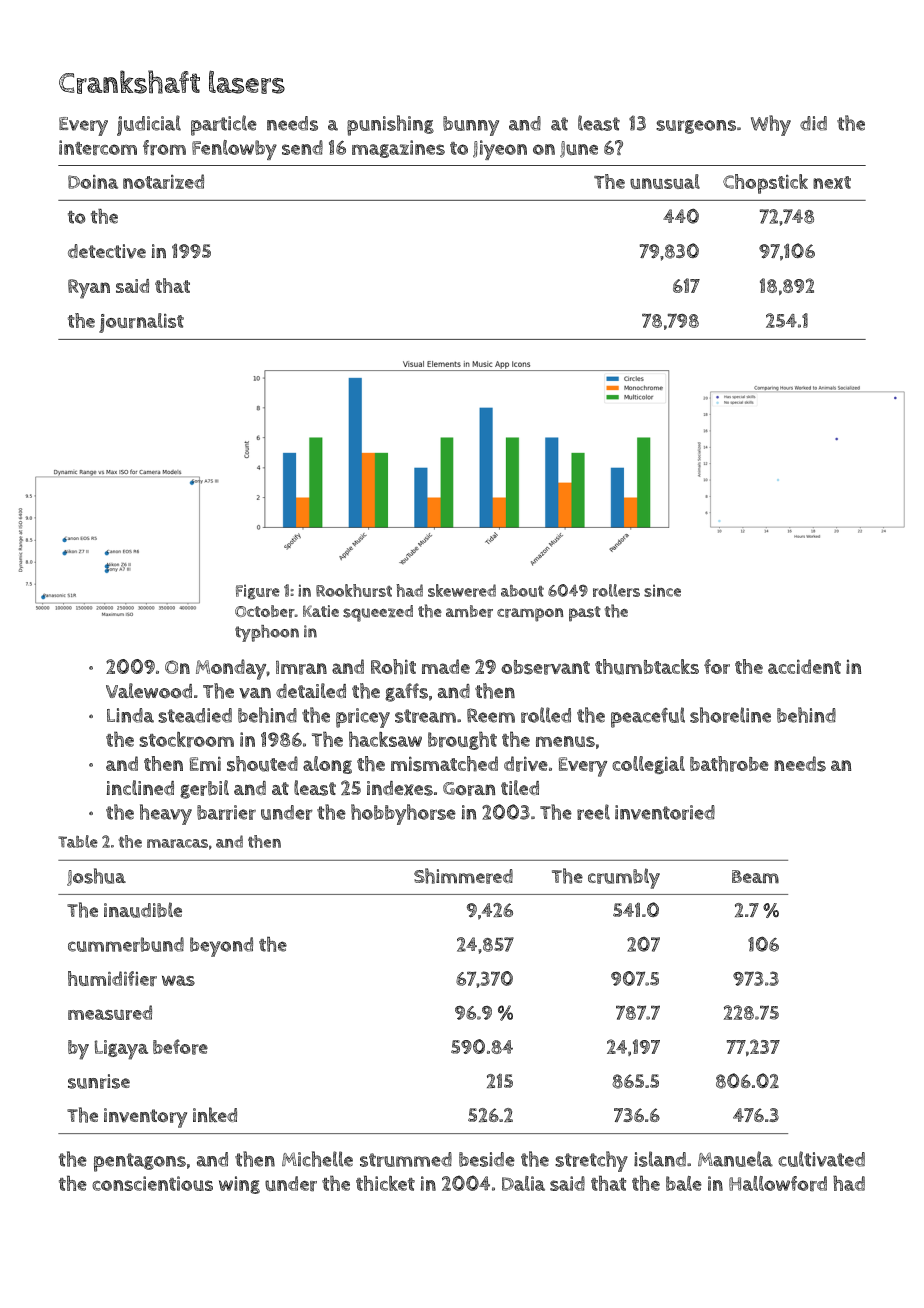 This screenshot has height=1308, width=924. What do you see at coordinates (129, 82) in the screenshot?
I see `Crankshaft` at bounding box center [129, 82].
